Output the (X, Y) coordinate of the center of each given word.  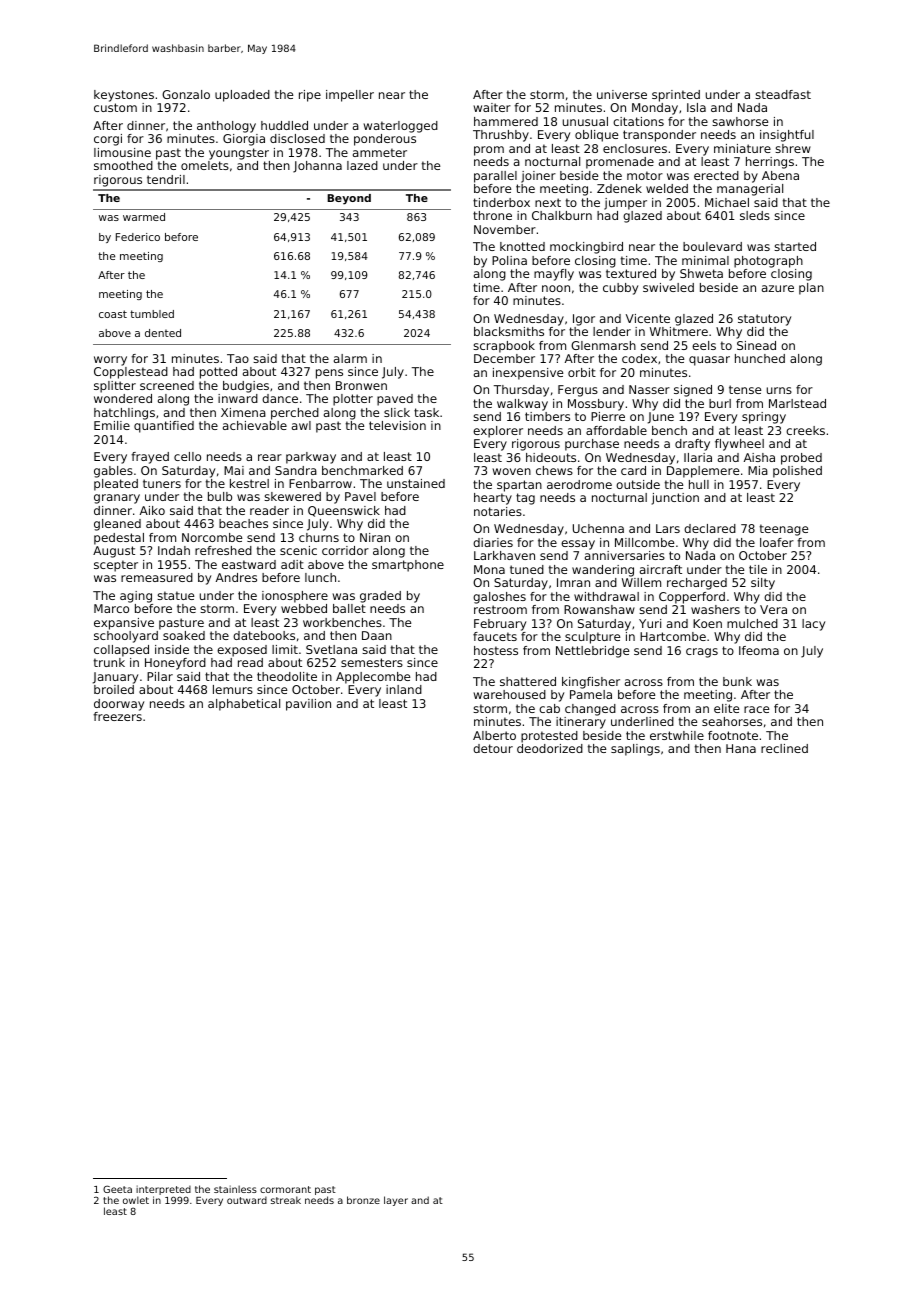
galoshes (499, 598)
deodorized (550, 748)
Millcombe (644, 542)
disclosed (297, 138)
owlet (136, 1200)
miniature (742, 148)
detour (493, 748)
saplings (635, 750)
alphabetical (244, 705)
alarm (350, 358)
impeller (350, 96)
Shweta (701, 273)
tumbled (152, 314)
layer (396, 1201)
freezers (117, 716)
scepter (116, 566)
